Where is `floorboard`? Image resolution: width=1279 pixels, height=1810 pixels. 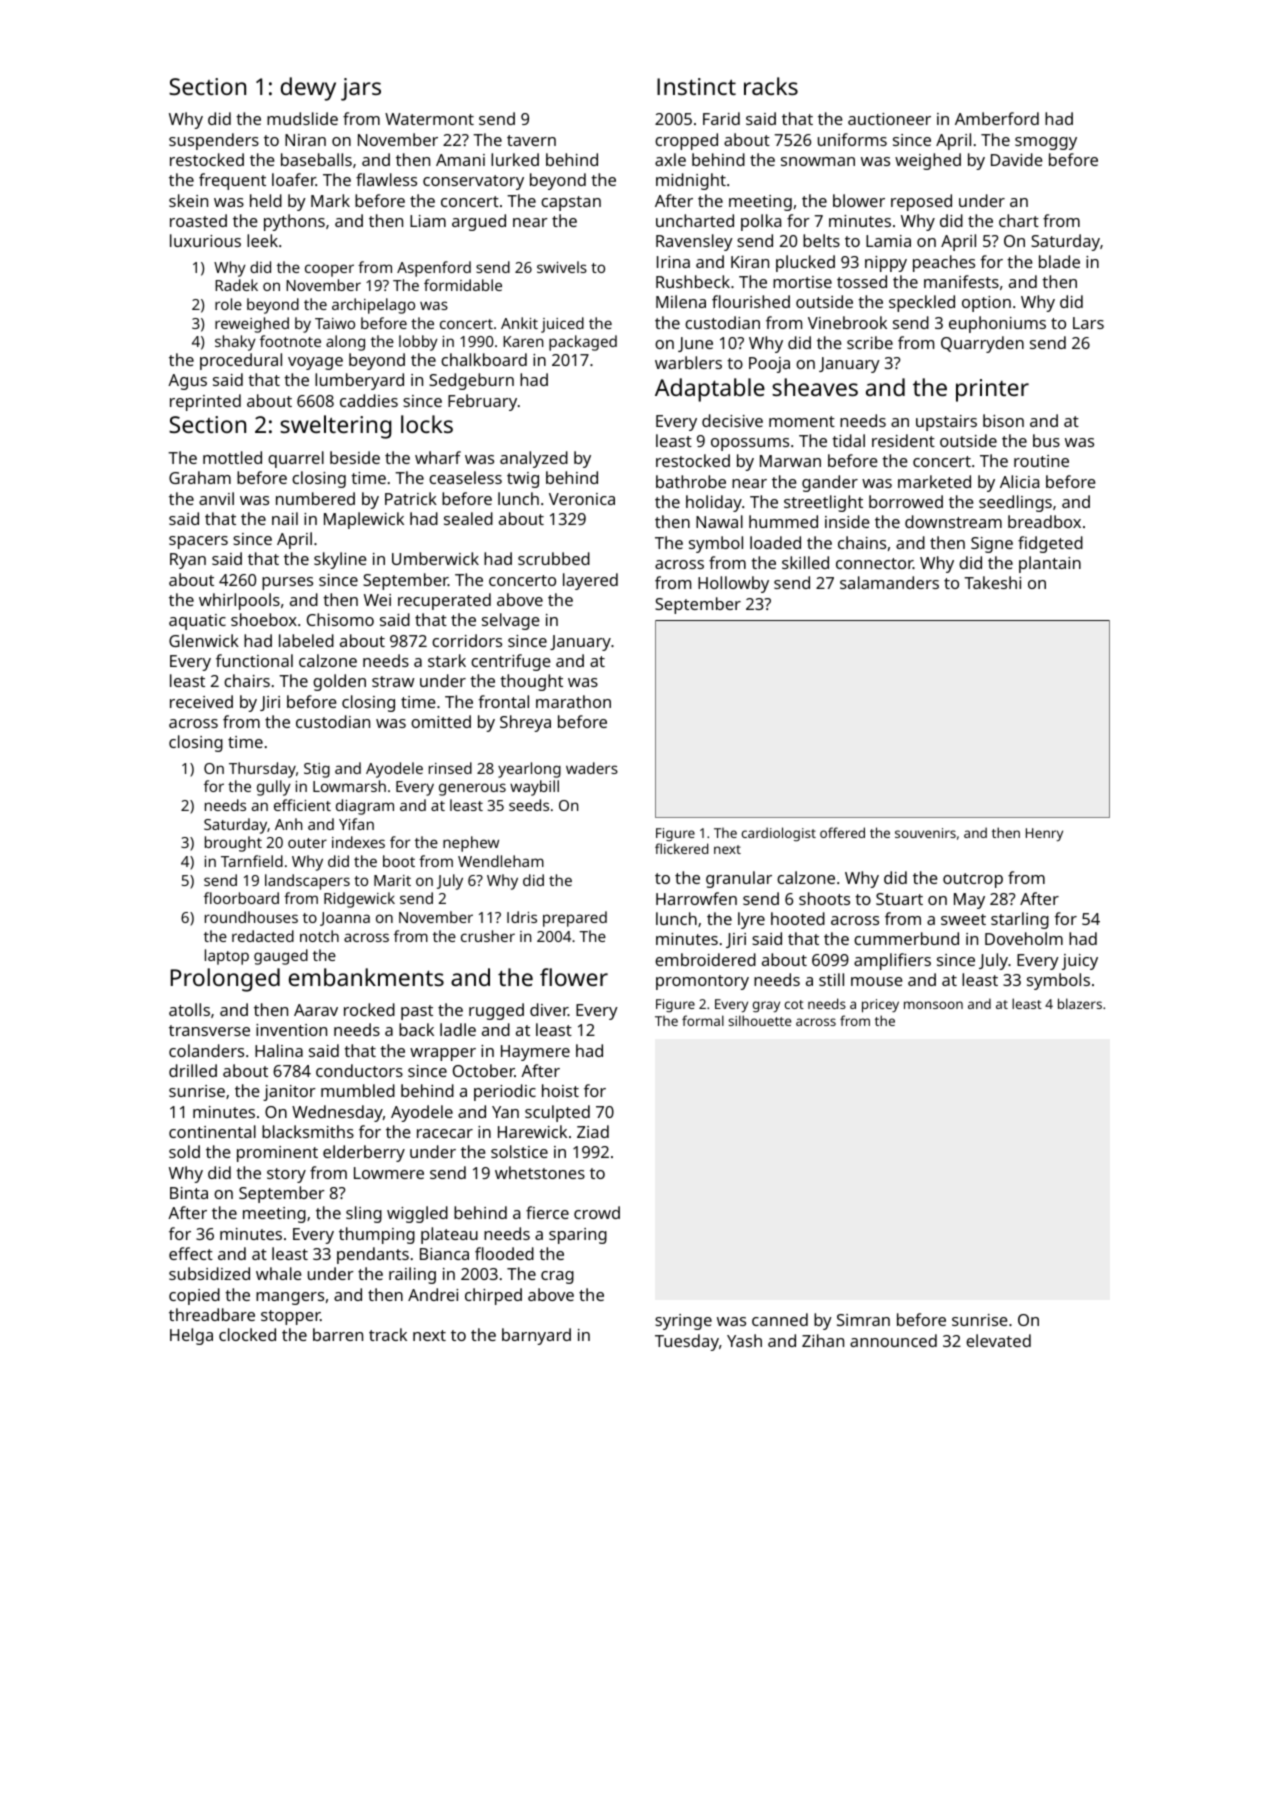
floorboard is located at coordinates (241, 898).
